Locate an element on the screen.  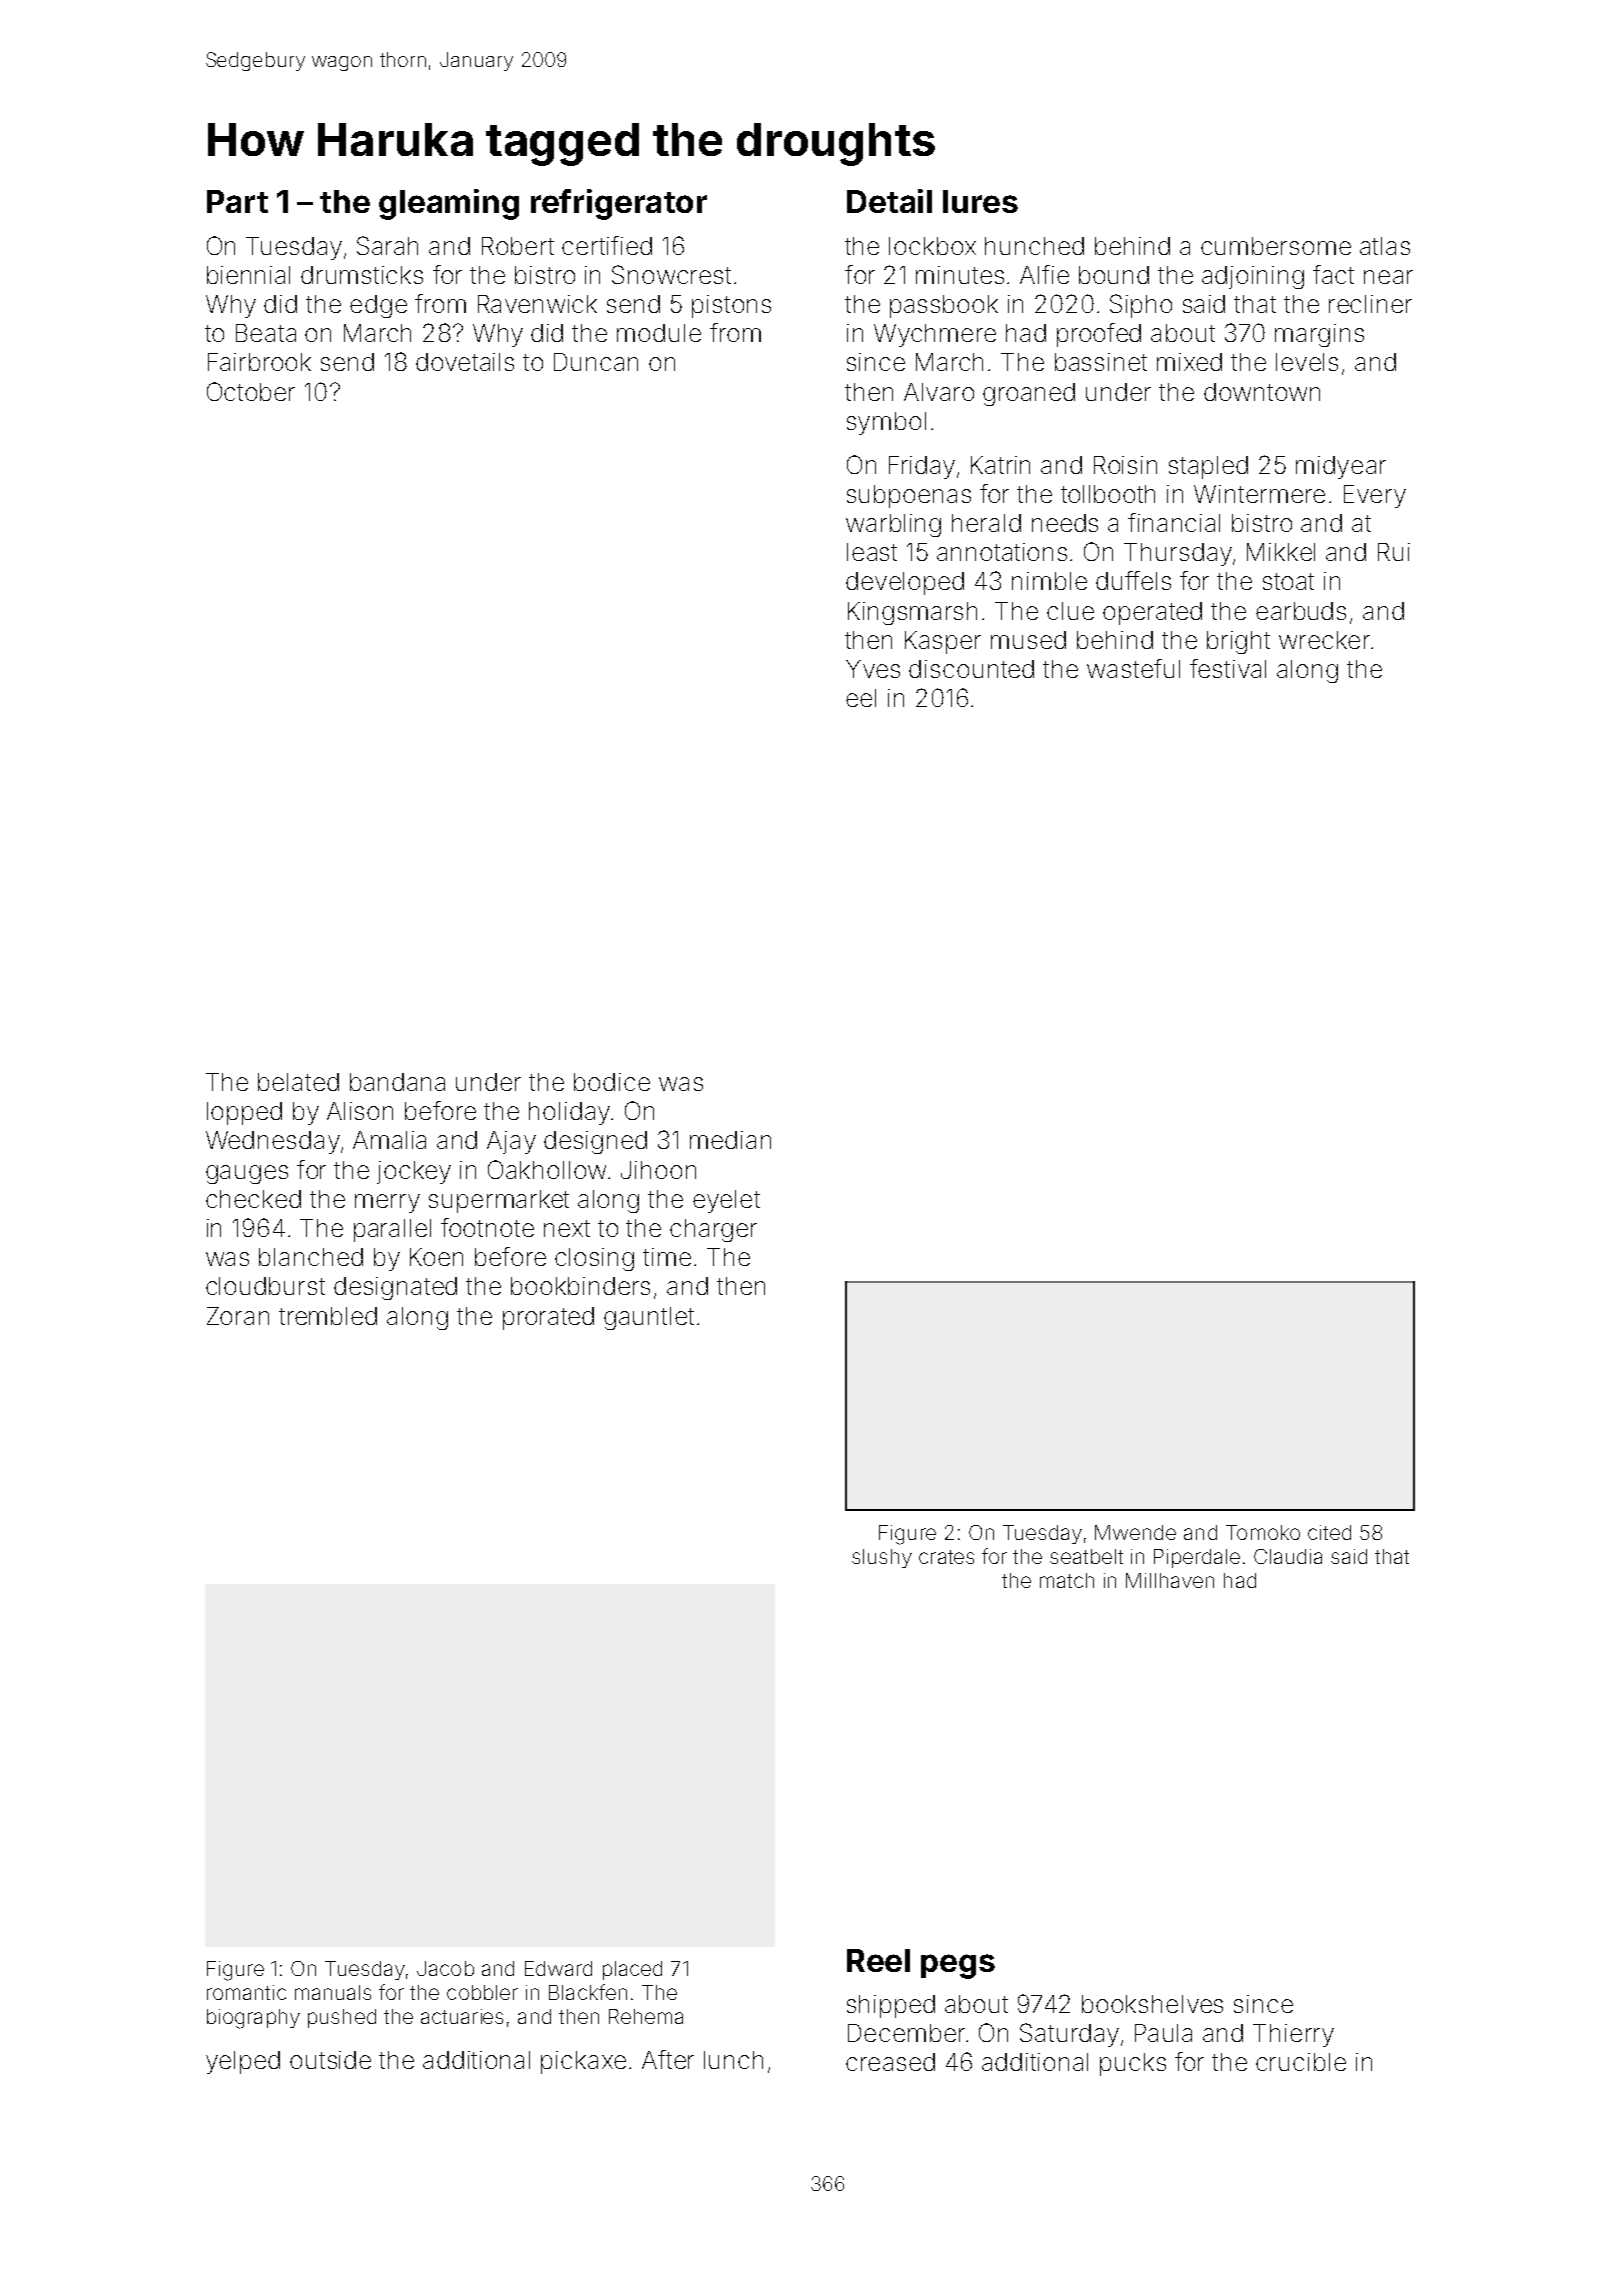
Claudia is located at coordinates (1288, 1556).
